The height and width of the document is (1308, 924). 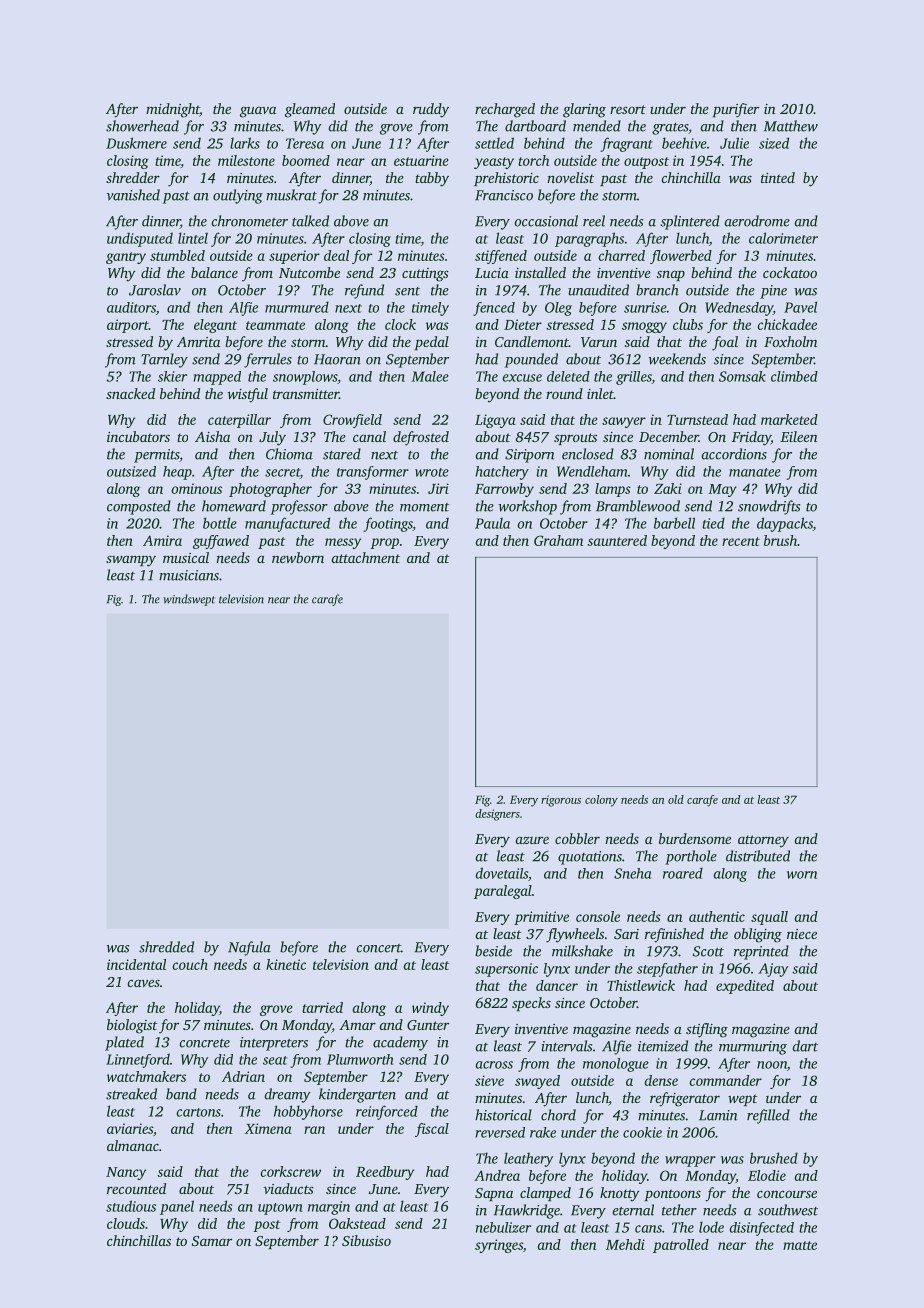 What do you see at coordinates (532, 341) in the document?
I see `Candlemont` at bounding box center [532, 341].
